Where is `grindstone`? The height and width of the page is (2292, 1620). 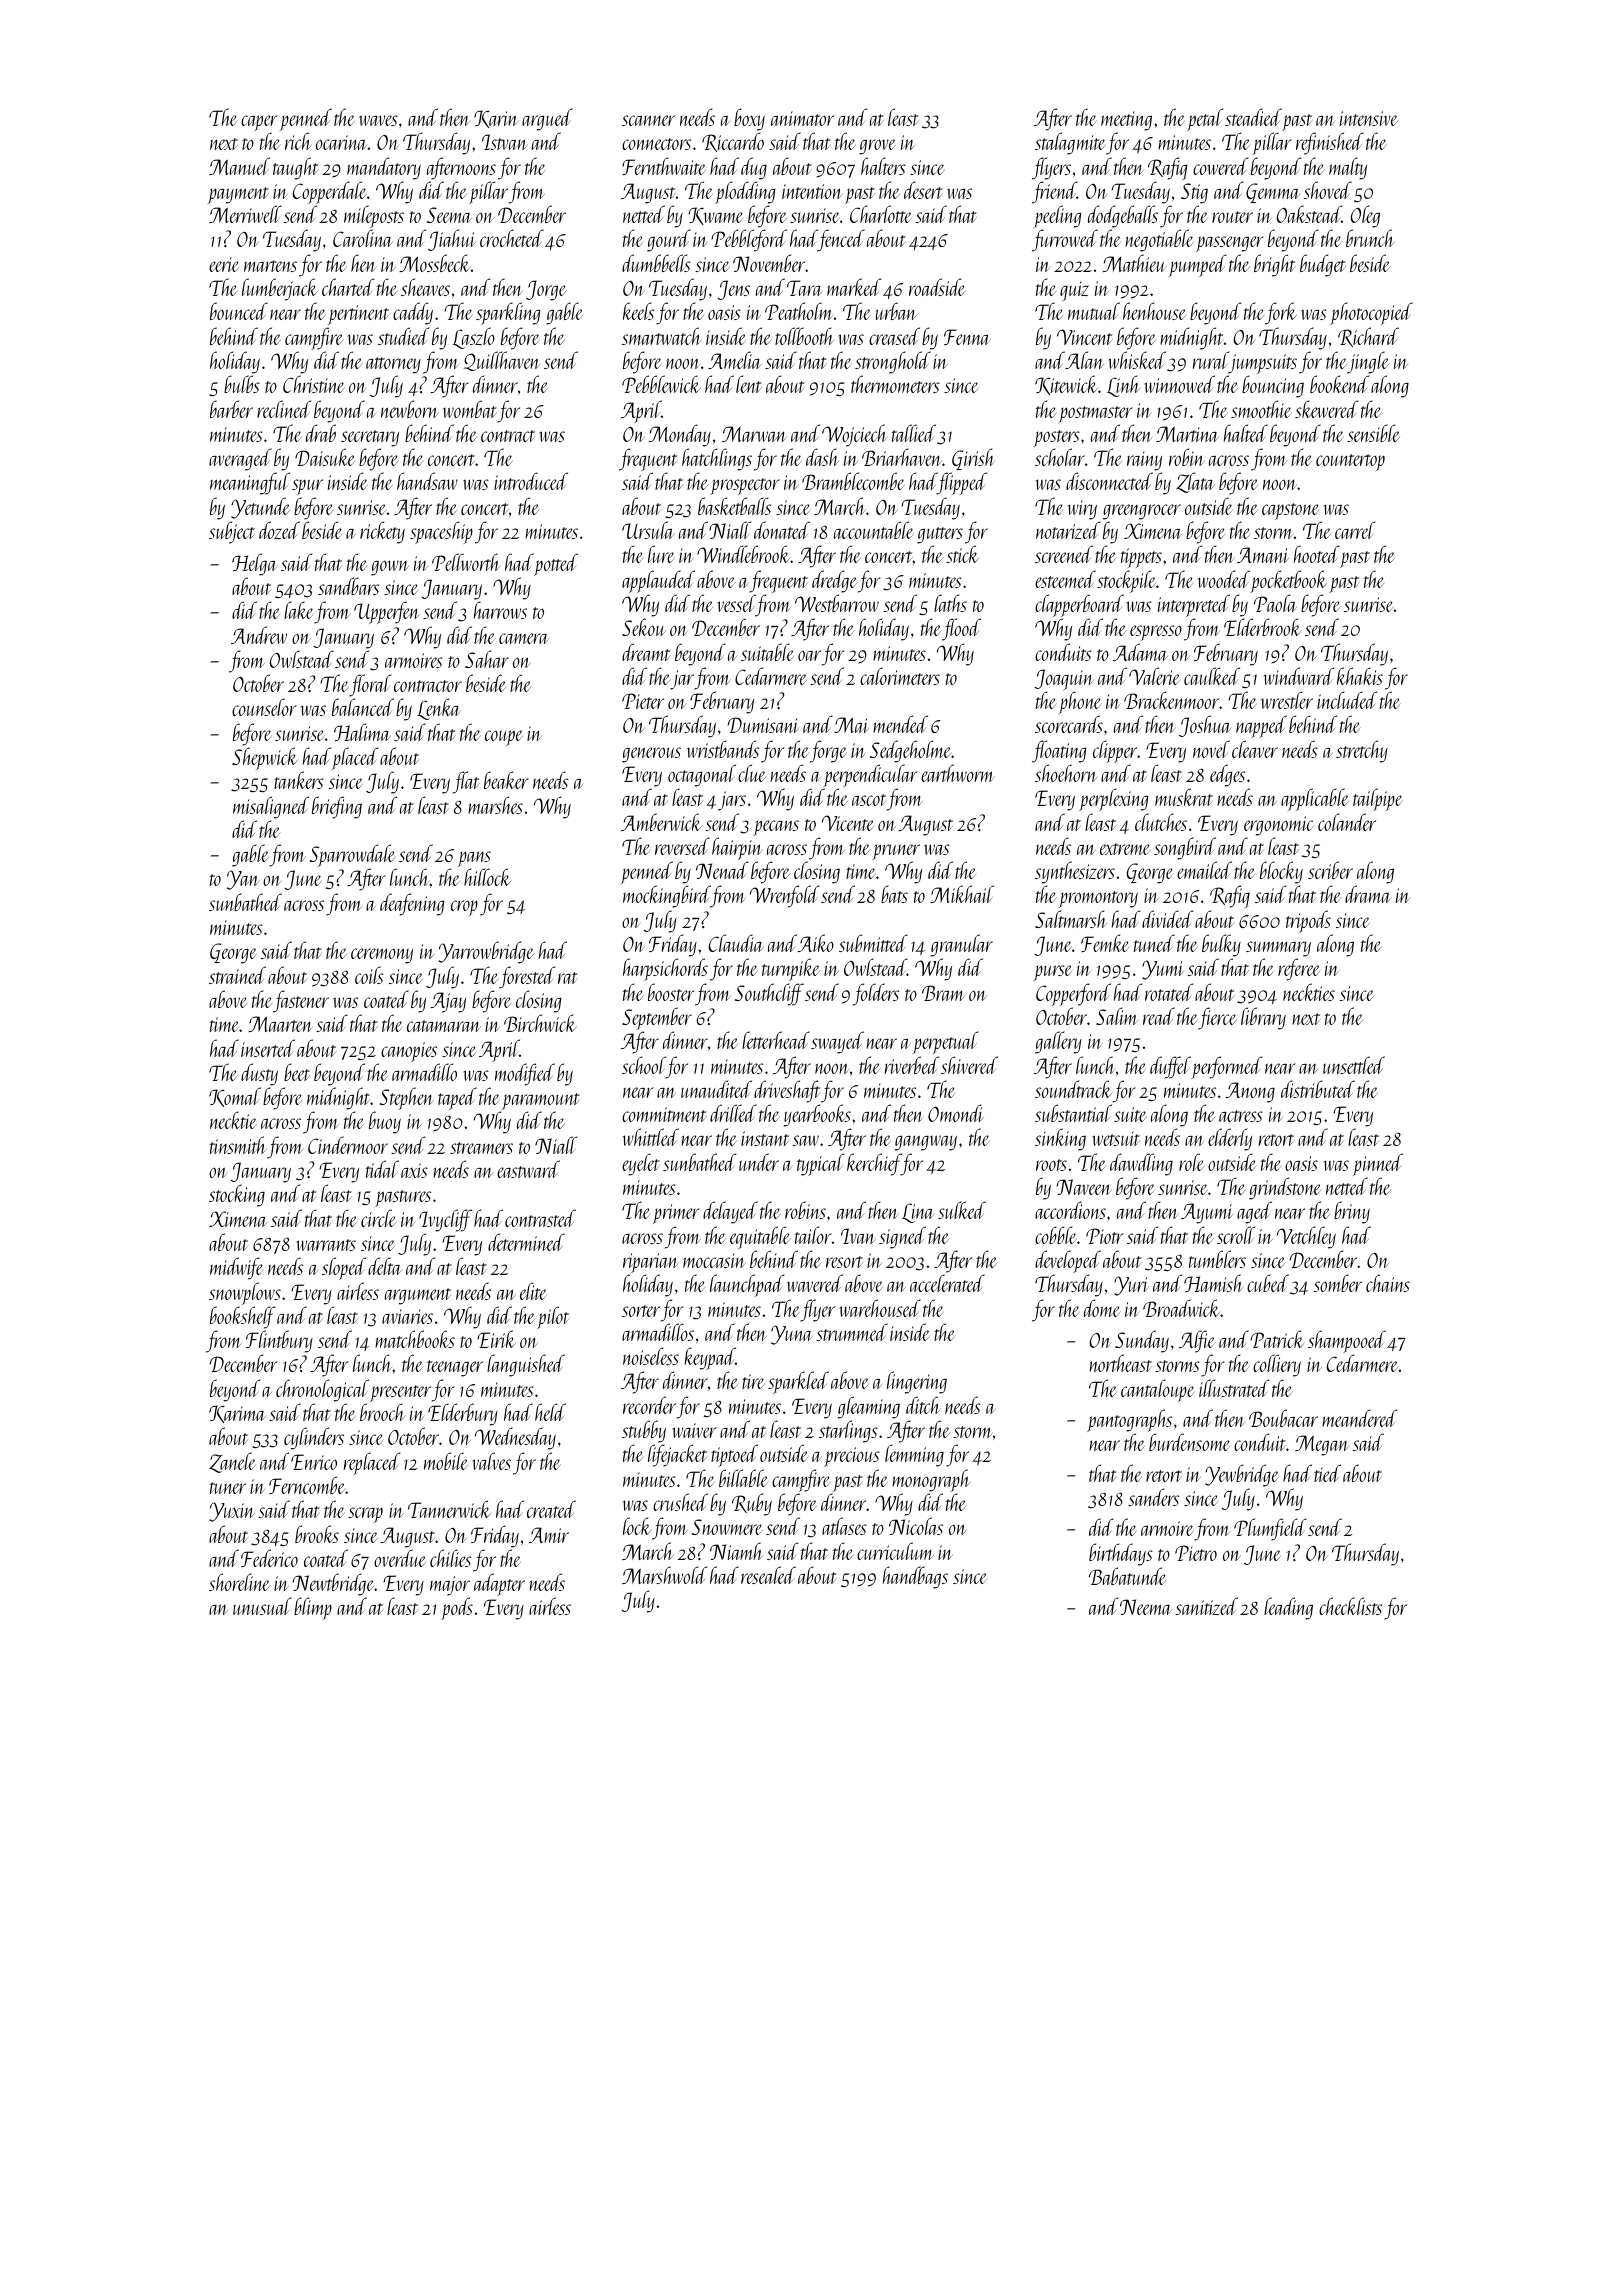 grindstone is located at coordinates (1285, 1188).
